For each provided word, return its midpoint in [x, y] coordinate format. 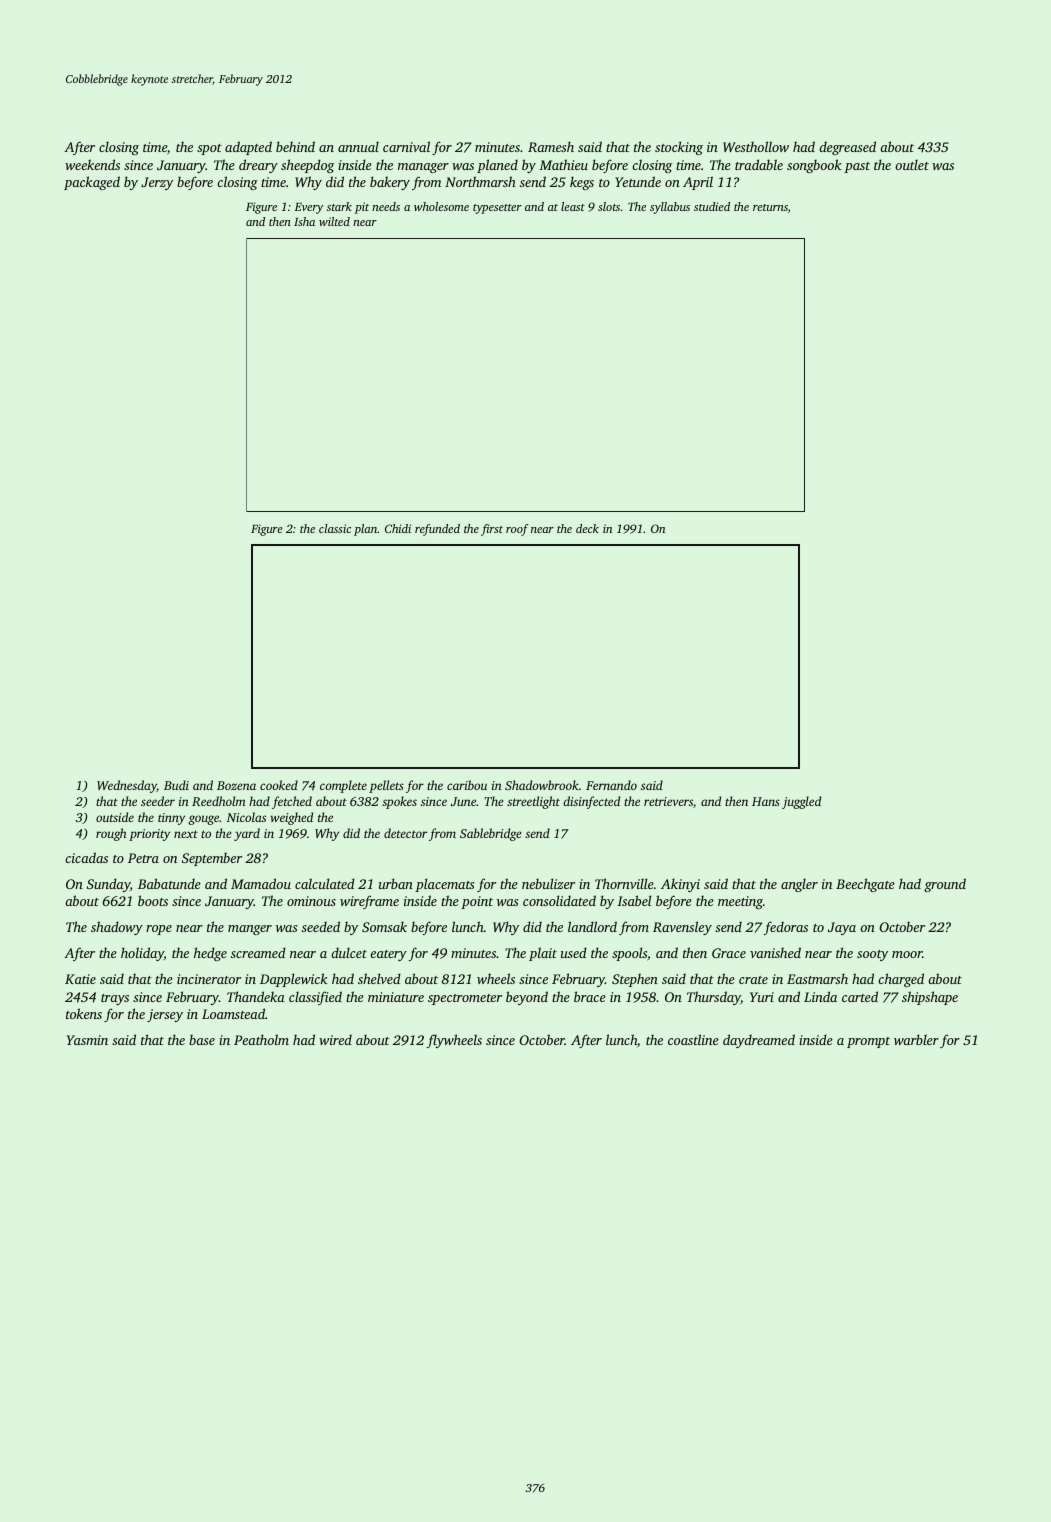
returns [770, 207]
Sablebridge [490, 834]
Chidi [398, 528]
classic [335, 528]
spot [209, 149]
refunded [437, 530]
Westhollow [756, 146]
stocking [679, 148]
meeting [740, 902]
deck [587, 528]
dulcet [349, 952]
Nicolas [246, 817]
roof [517, 530]
